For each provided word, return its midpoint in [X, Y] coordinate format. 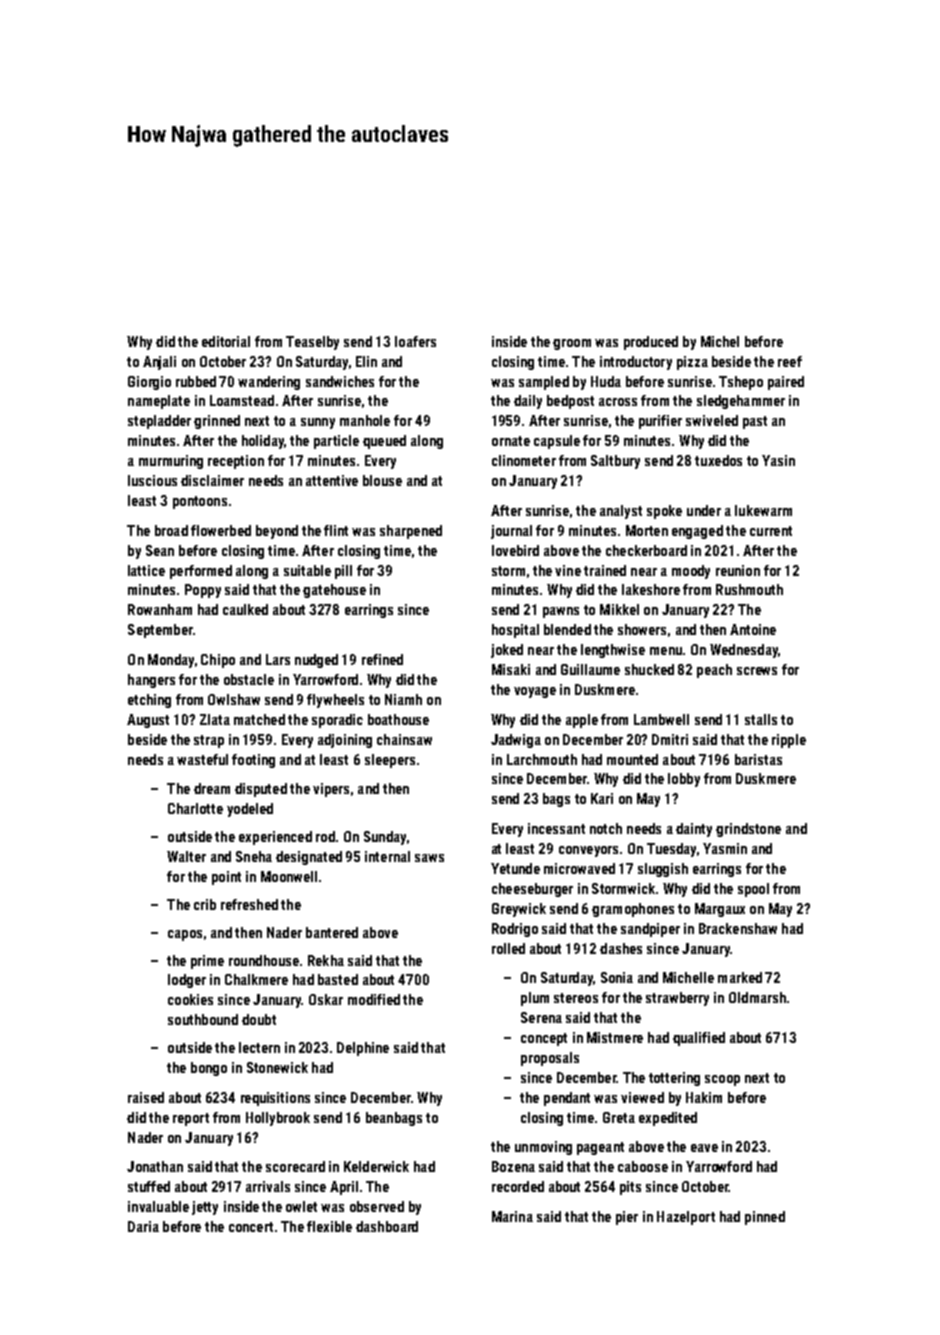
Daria [143, 1226]
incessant [556, 828]
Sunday [385, 838]
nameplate [159, 402]
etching [149, 701]
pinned [765, 1218]
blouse [382, 480]
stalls [761, 719]
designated [309, 858]
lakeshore [651, 589]
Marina [512, 1216]
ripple [789, 741]
